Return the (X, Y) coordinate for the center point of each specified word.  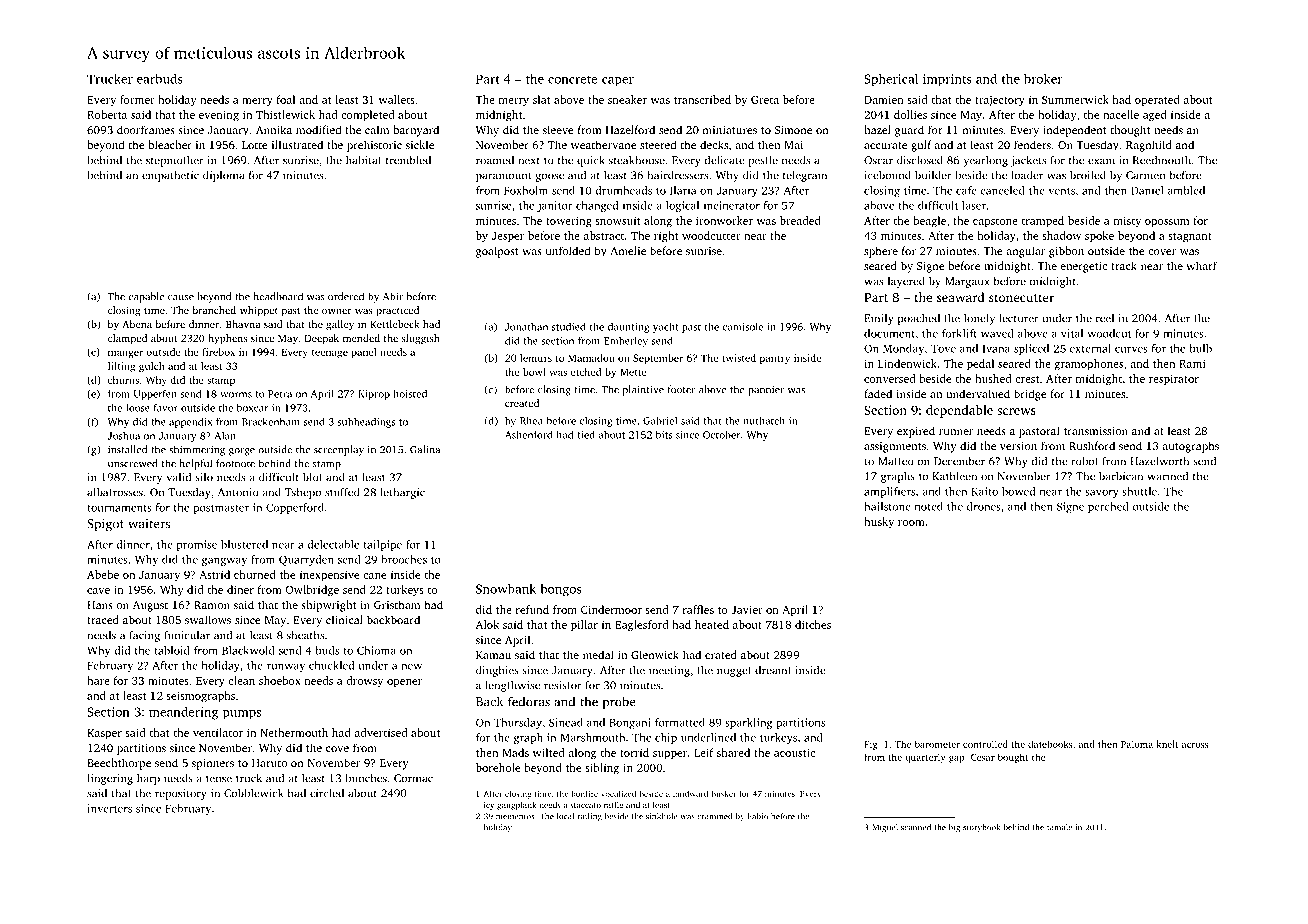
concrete (573, 80)
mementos (515, 817)
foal (286, 99)
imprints (947, 80)
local (565, 816)
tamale (1059, 827)
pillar (584, 626)
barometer (937, 744)
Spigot (105, 525)
